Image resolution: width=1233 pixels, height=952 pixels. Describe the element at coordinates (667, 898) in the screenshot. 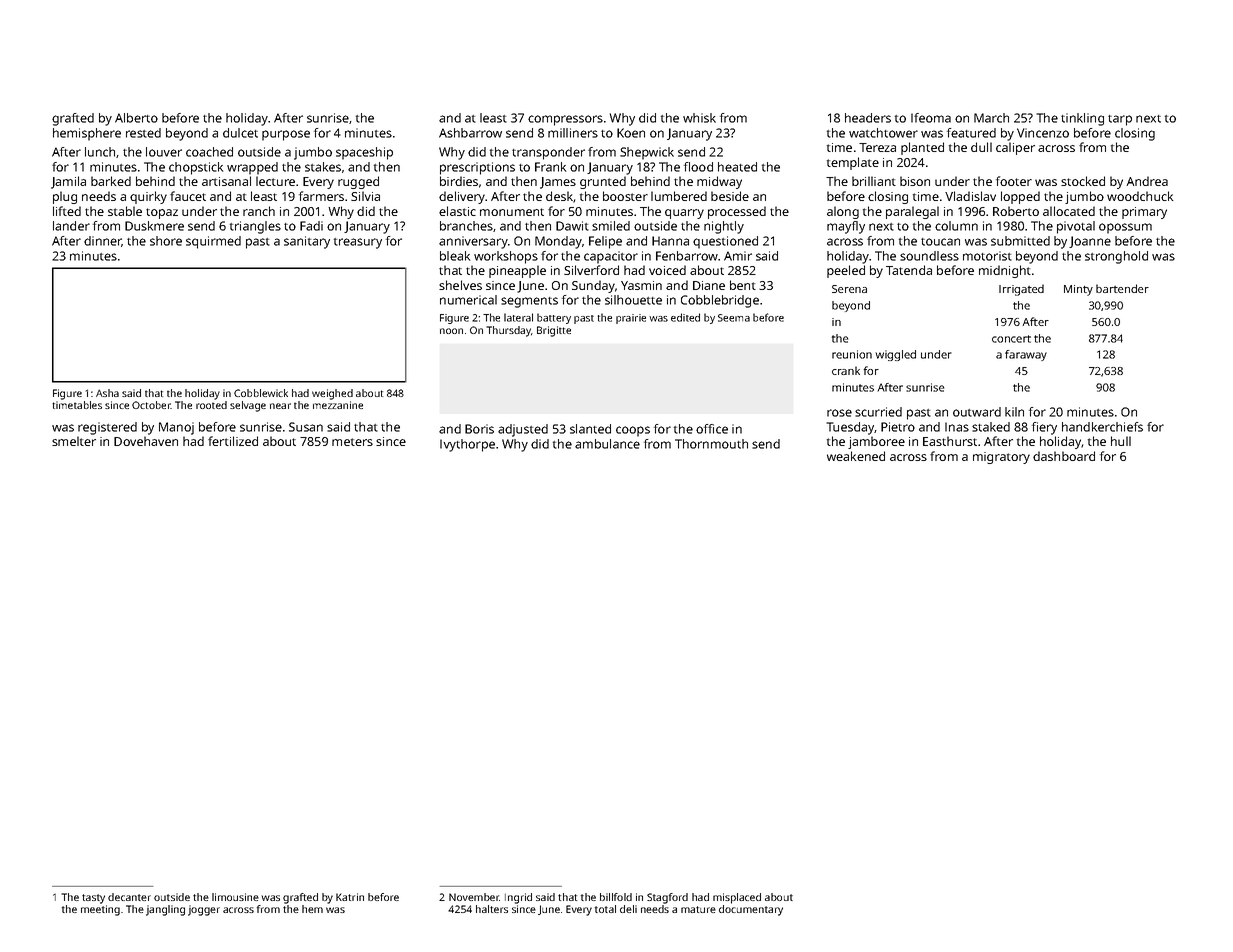

I see `Stagford` at that location.
